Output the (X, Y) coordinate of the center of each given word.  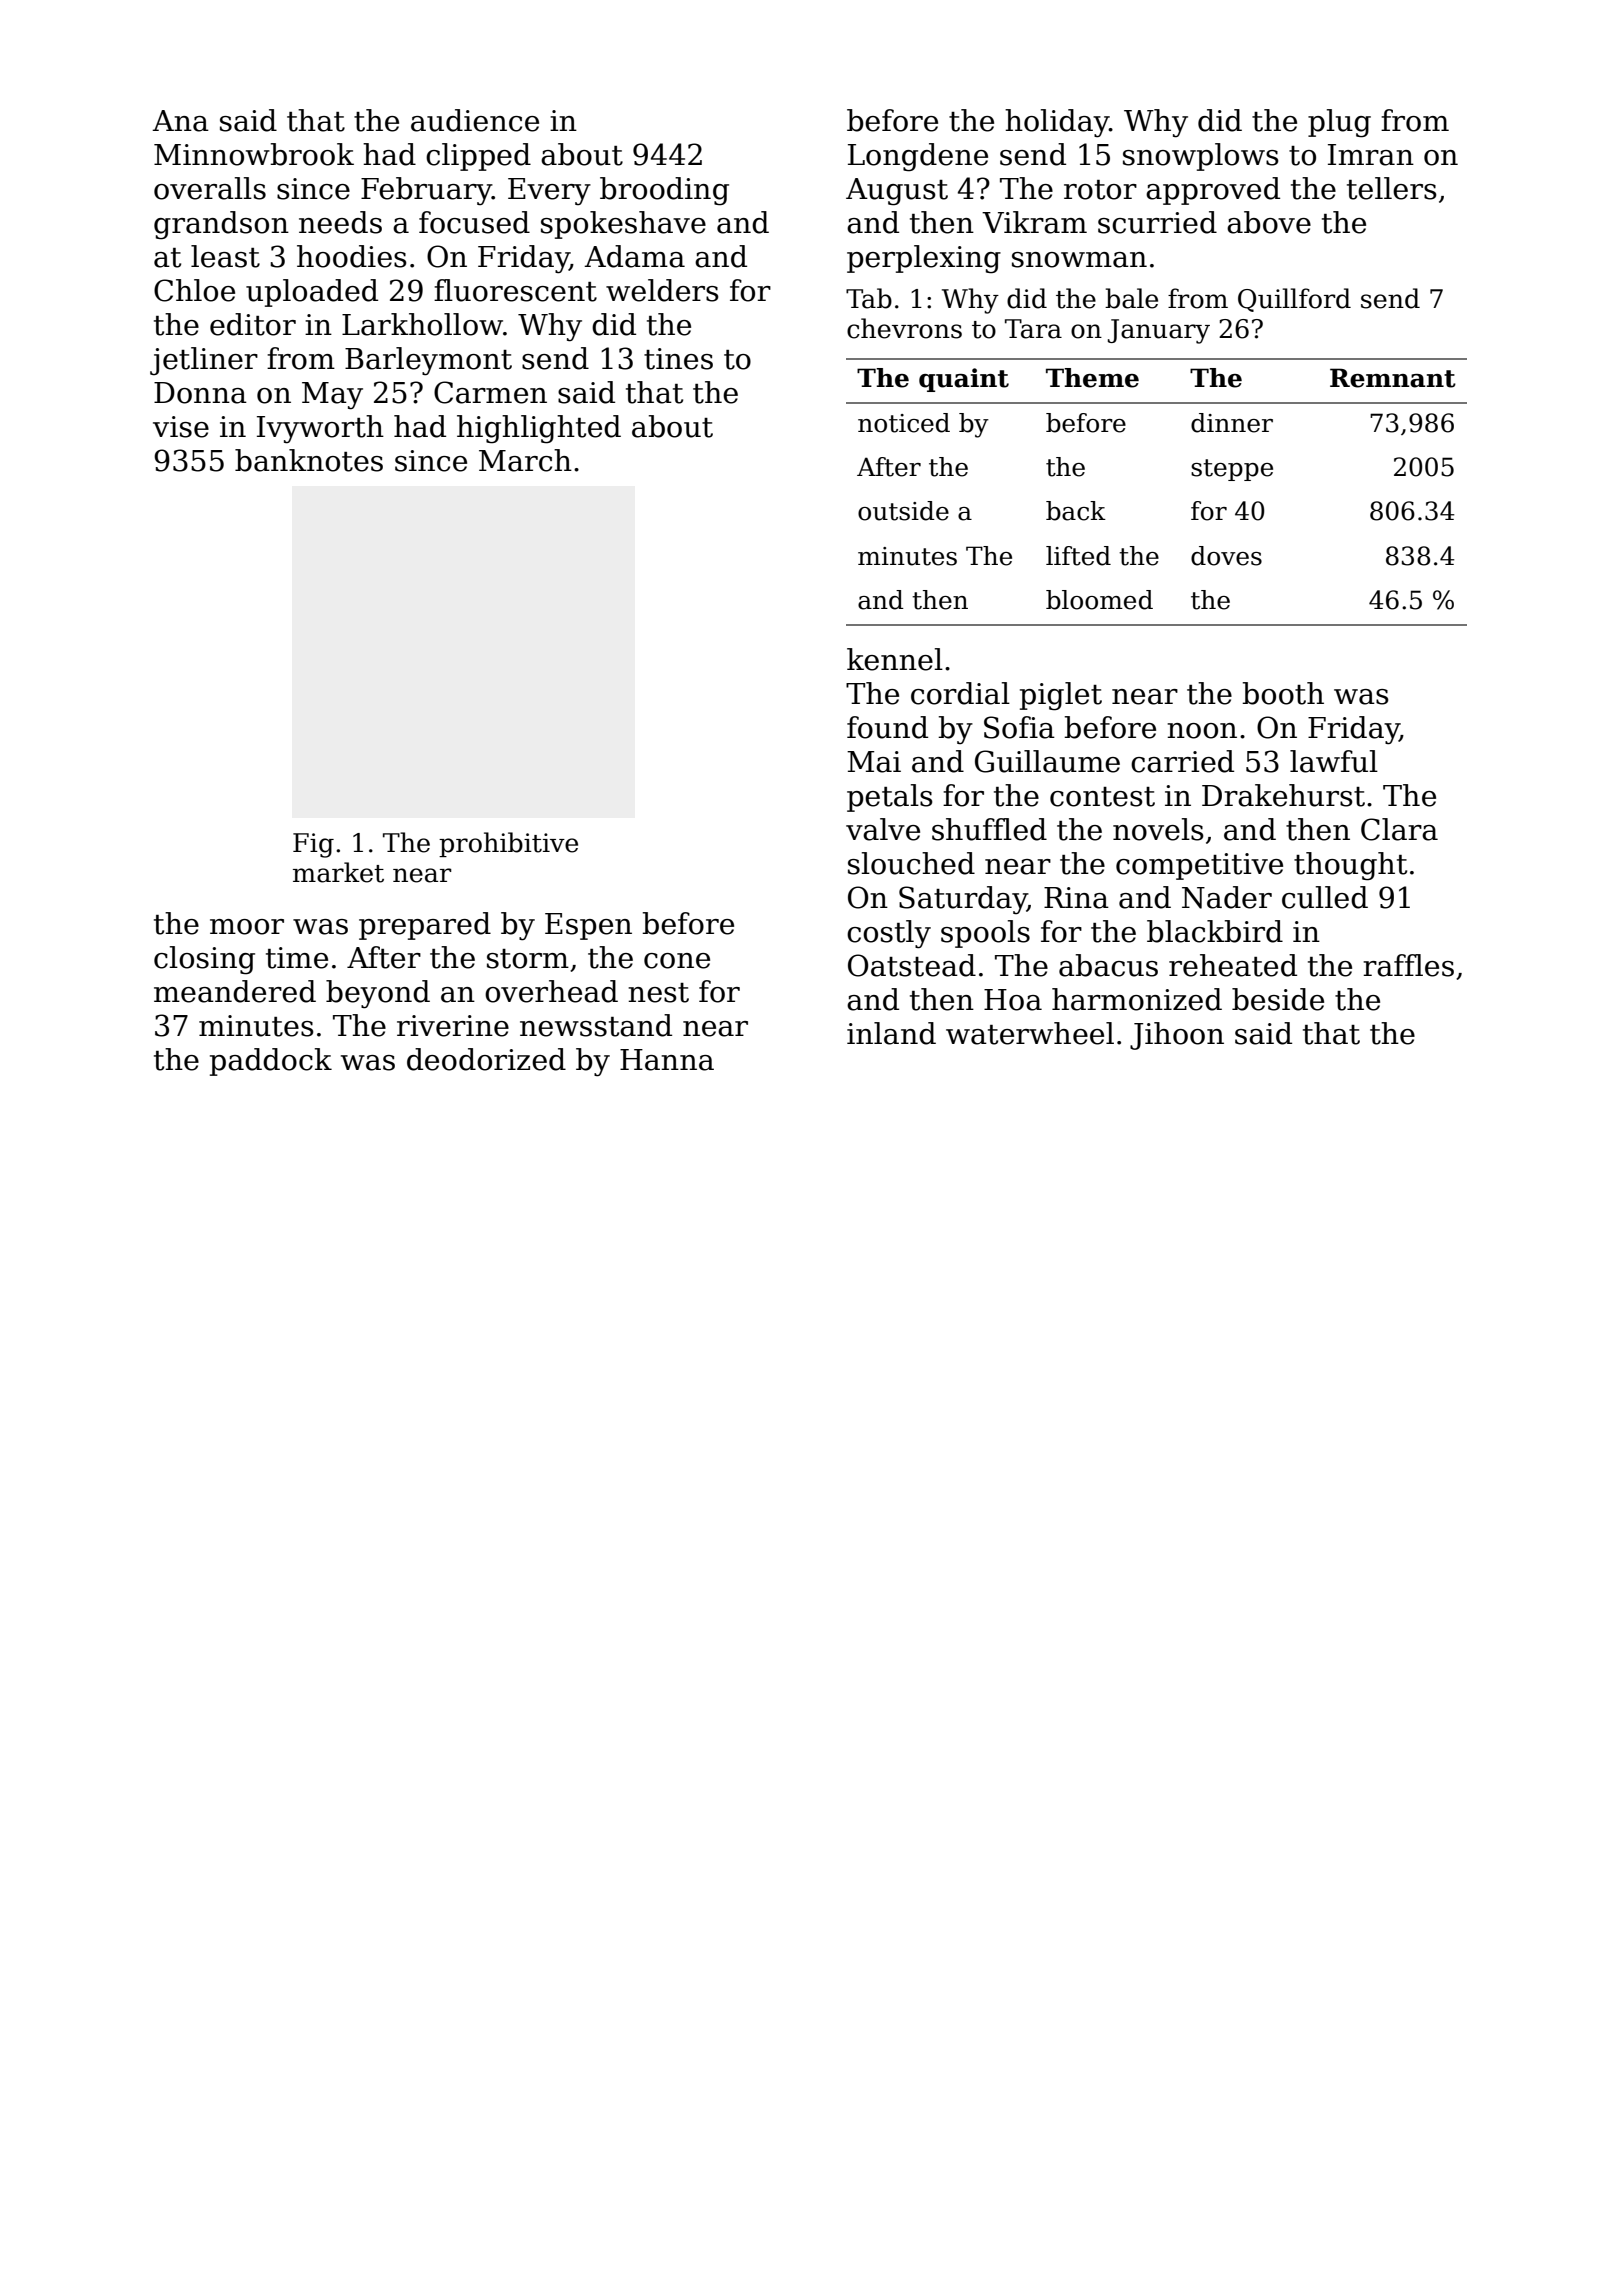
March (525, 460)
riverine (453, 1026)
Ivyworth (320, 429)
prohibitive (508, 844)
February (426, 191)
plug (1339, 123)
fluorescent (515, 290)
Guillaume (1047, 761)
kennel (895, 659)
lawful (1334, 761)
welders (662, 290)
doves (1226, 556)
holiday (1057, 123)
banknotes (309, 460)
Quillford (1294, 300)
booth (1283, 693)
